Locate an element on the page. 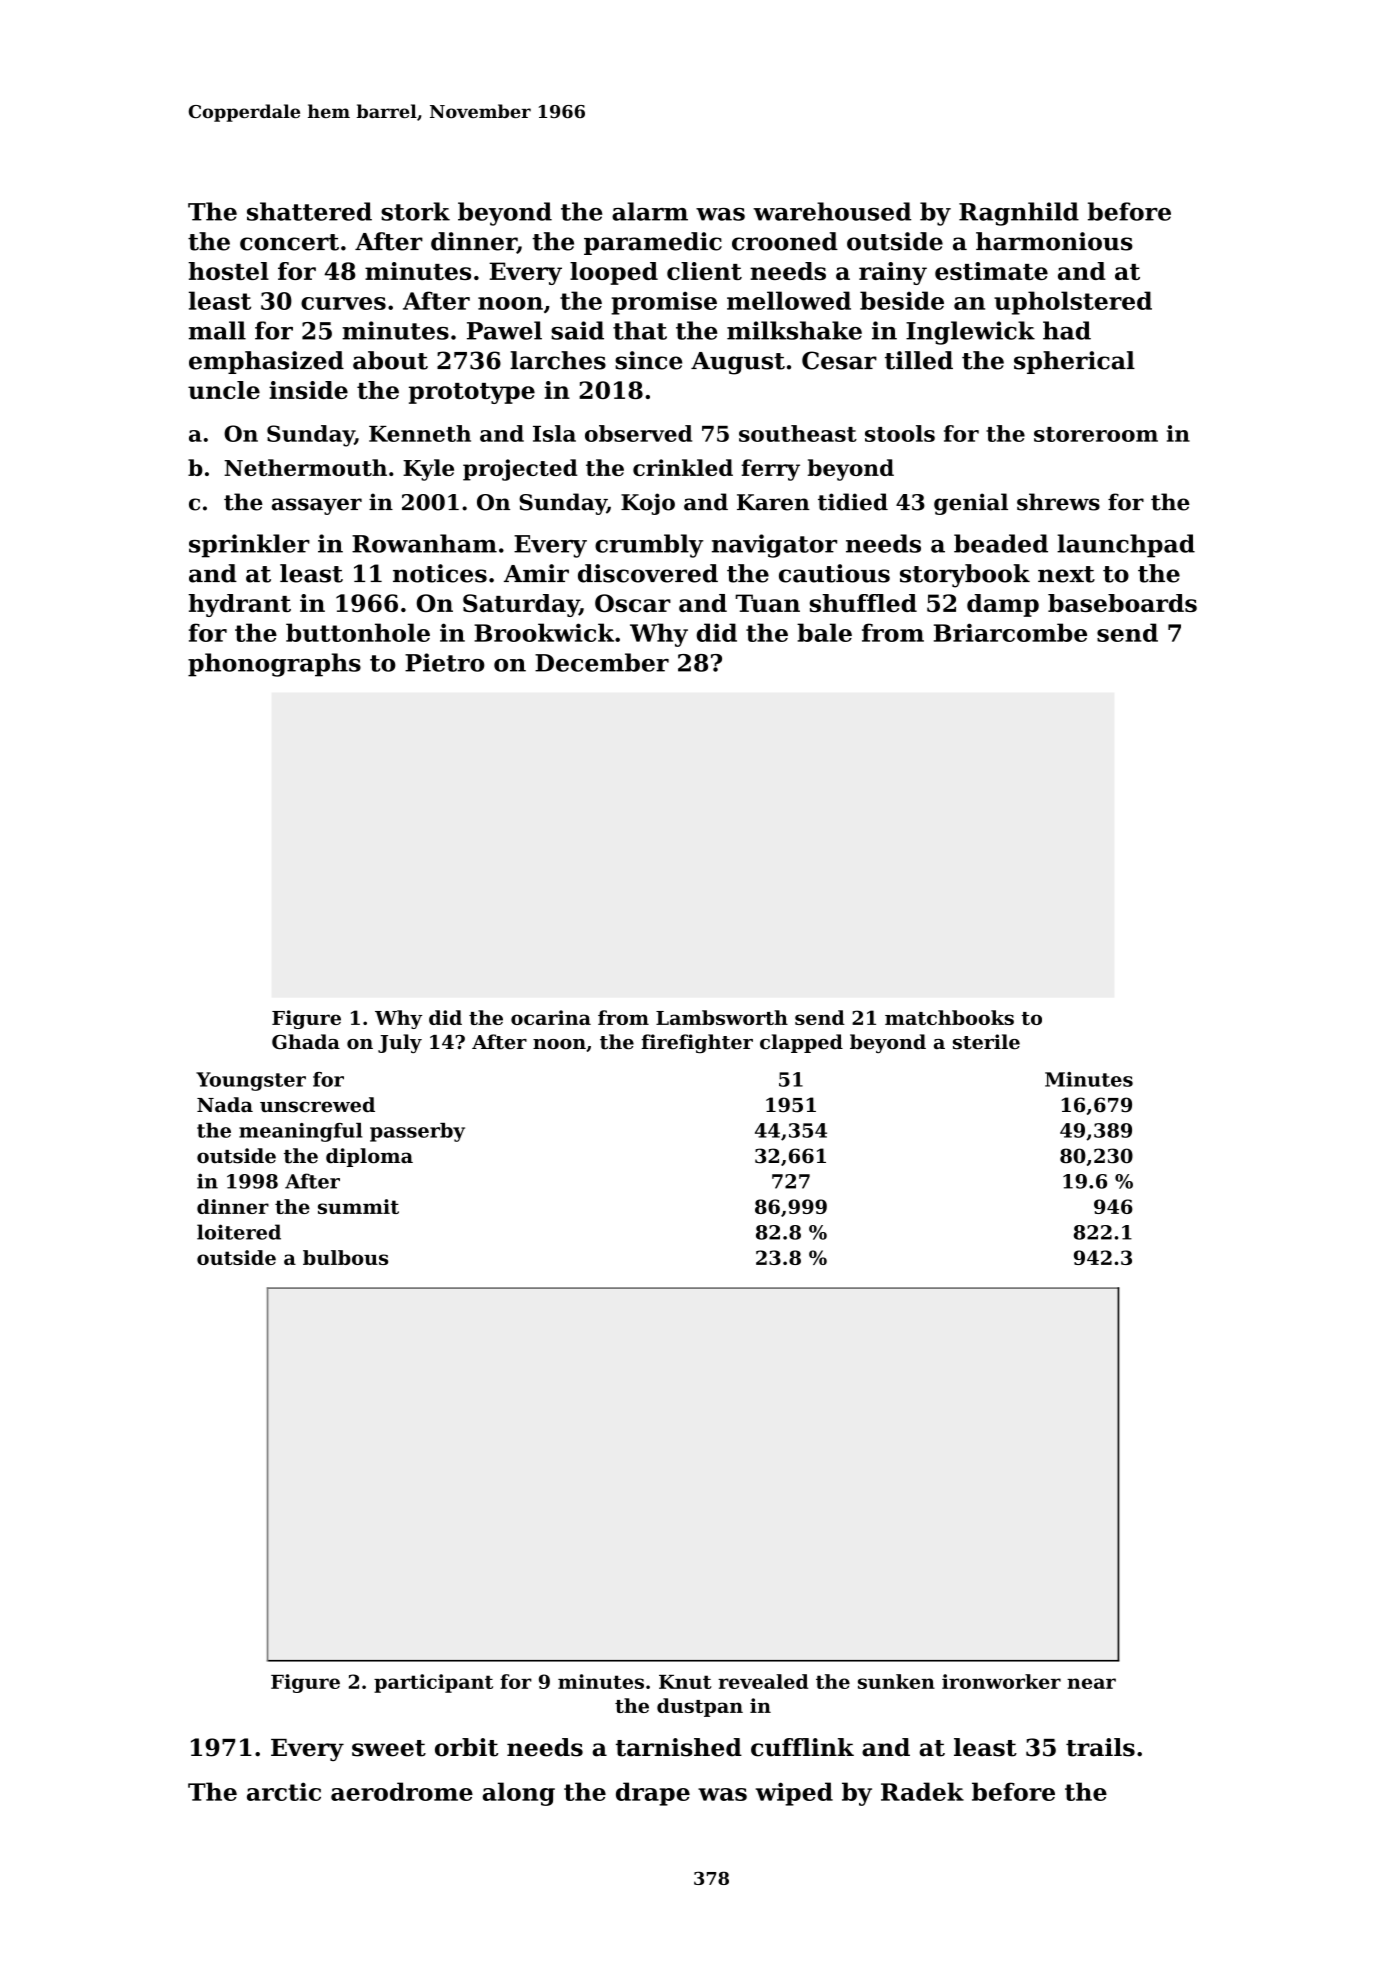  arctic is located at coordinates (284, 1791).
